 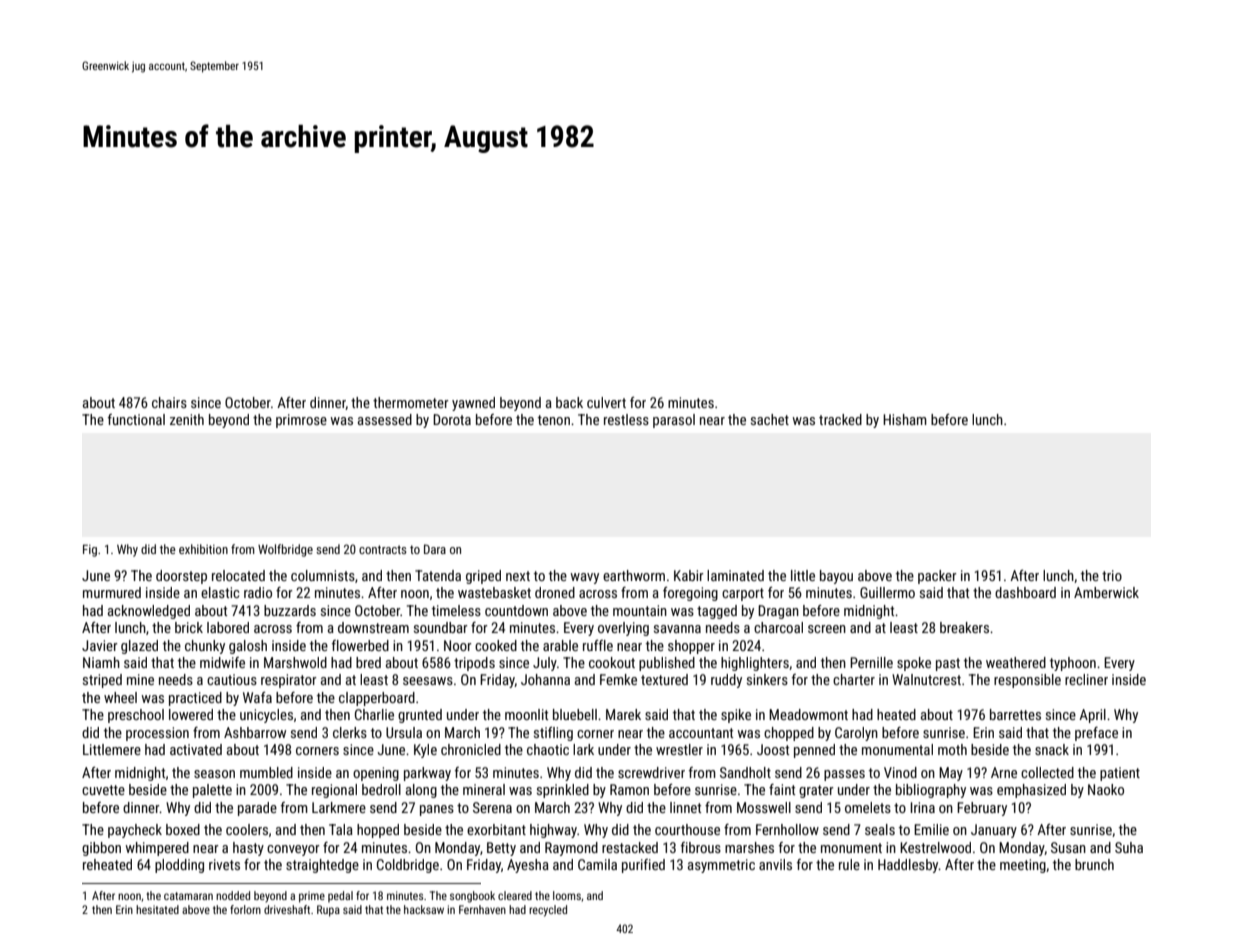 What do you see at coordinates (136, 419) in the image?
I see `functional` at bounding box center [136, 419].
